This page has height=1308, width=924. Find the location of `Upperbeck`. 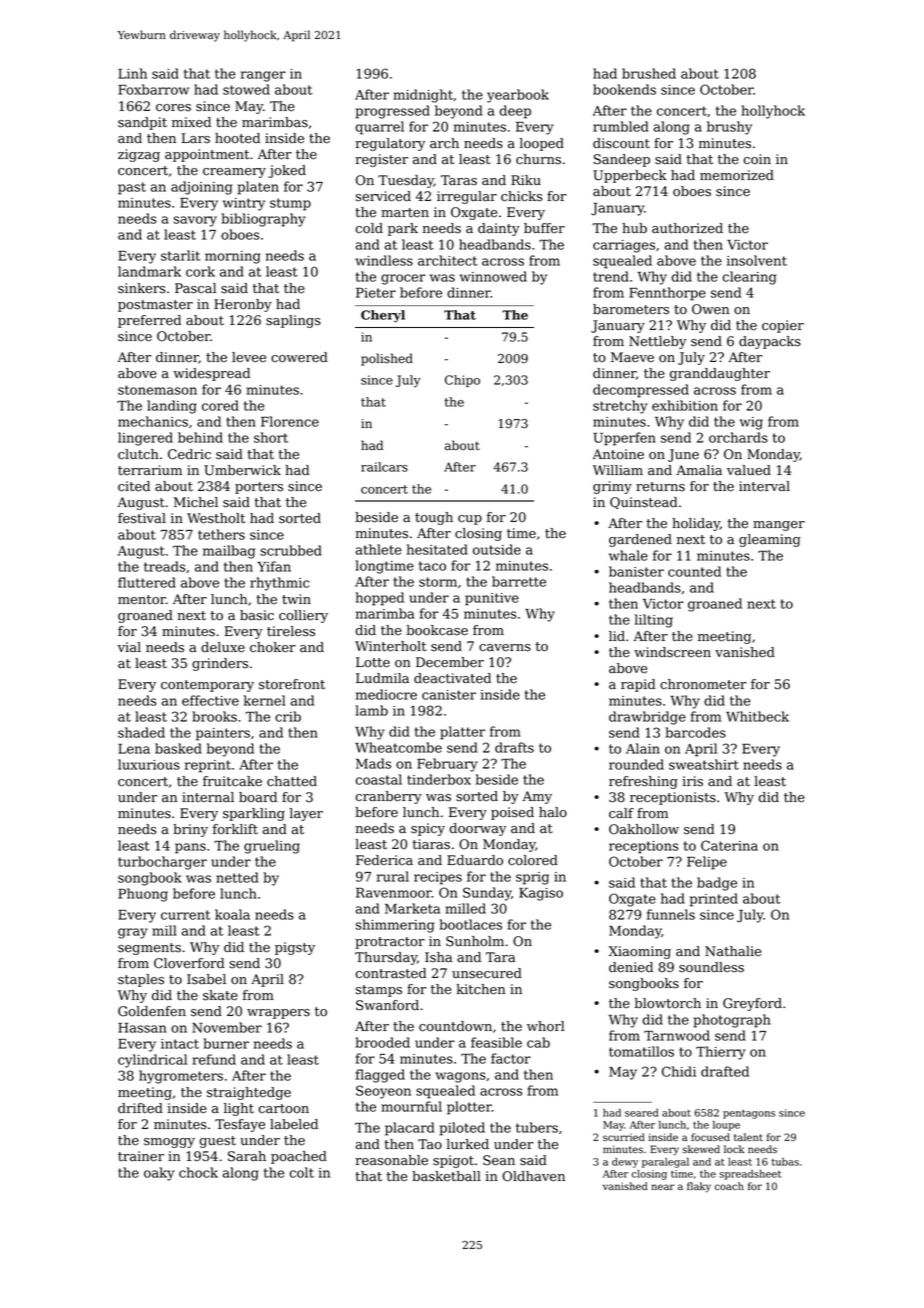

Upperbeck is located at coordinates (630, 176).
